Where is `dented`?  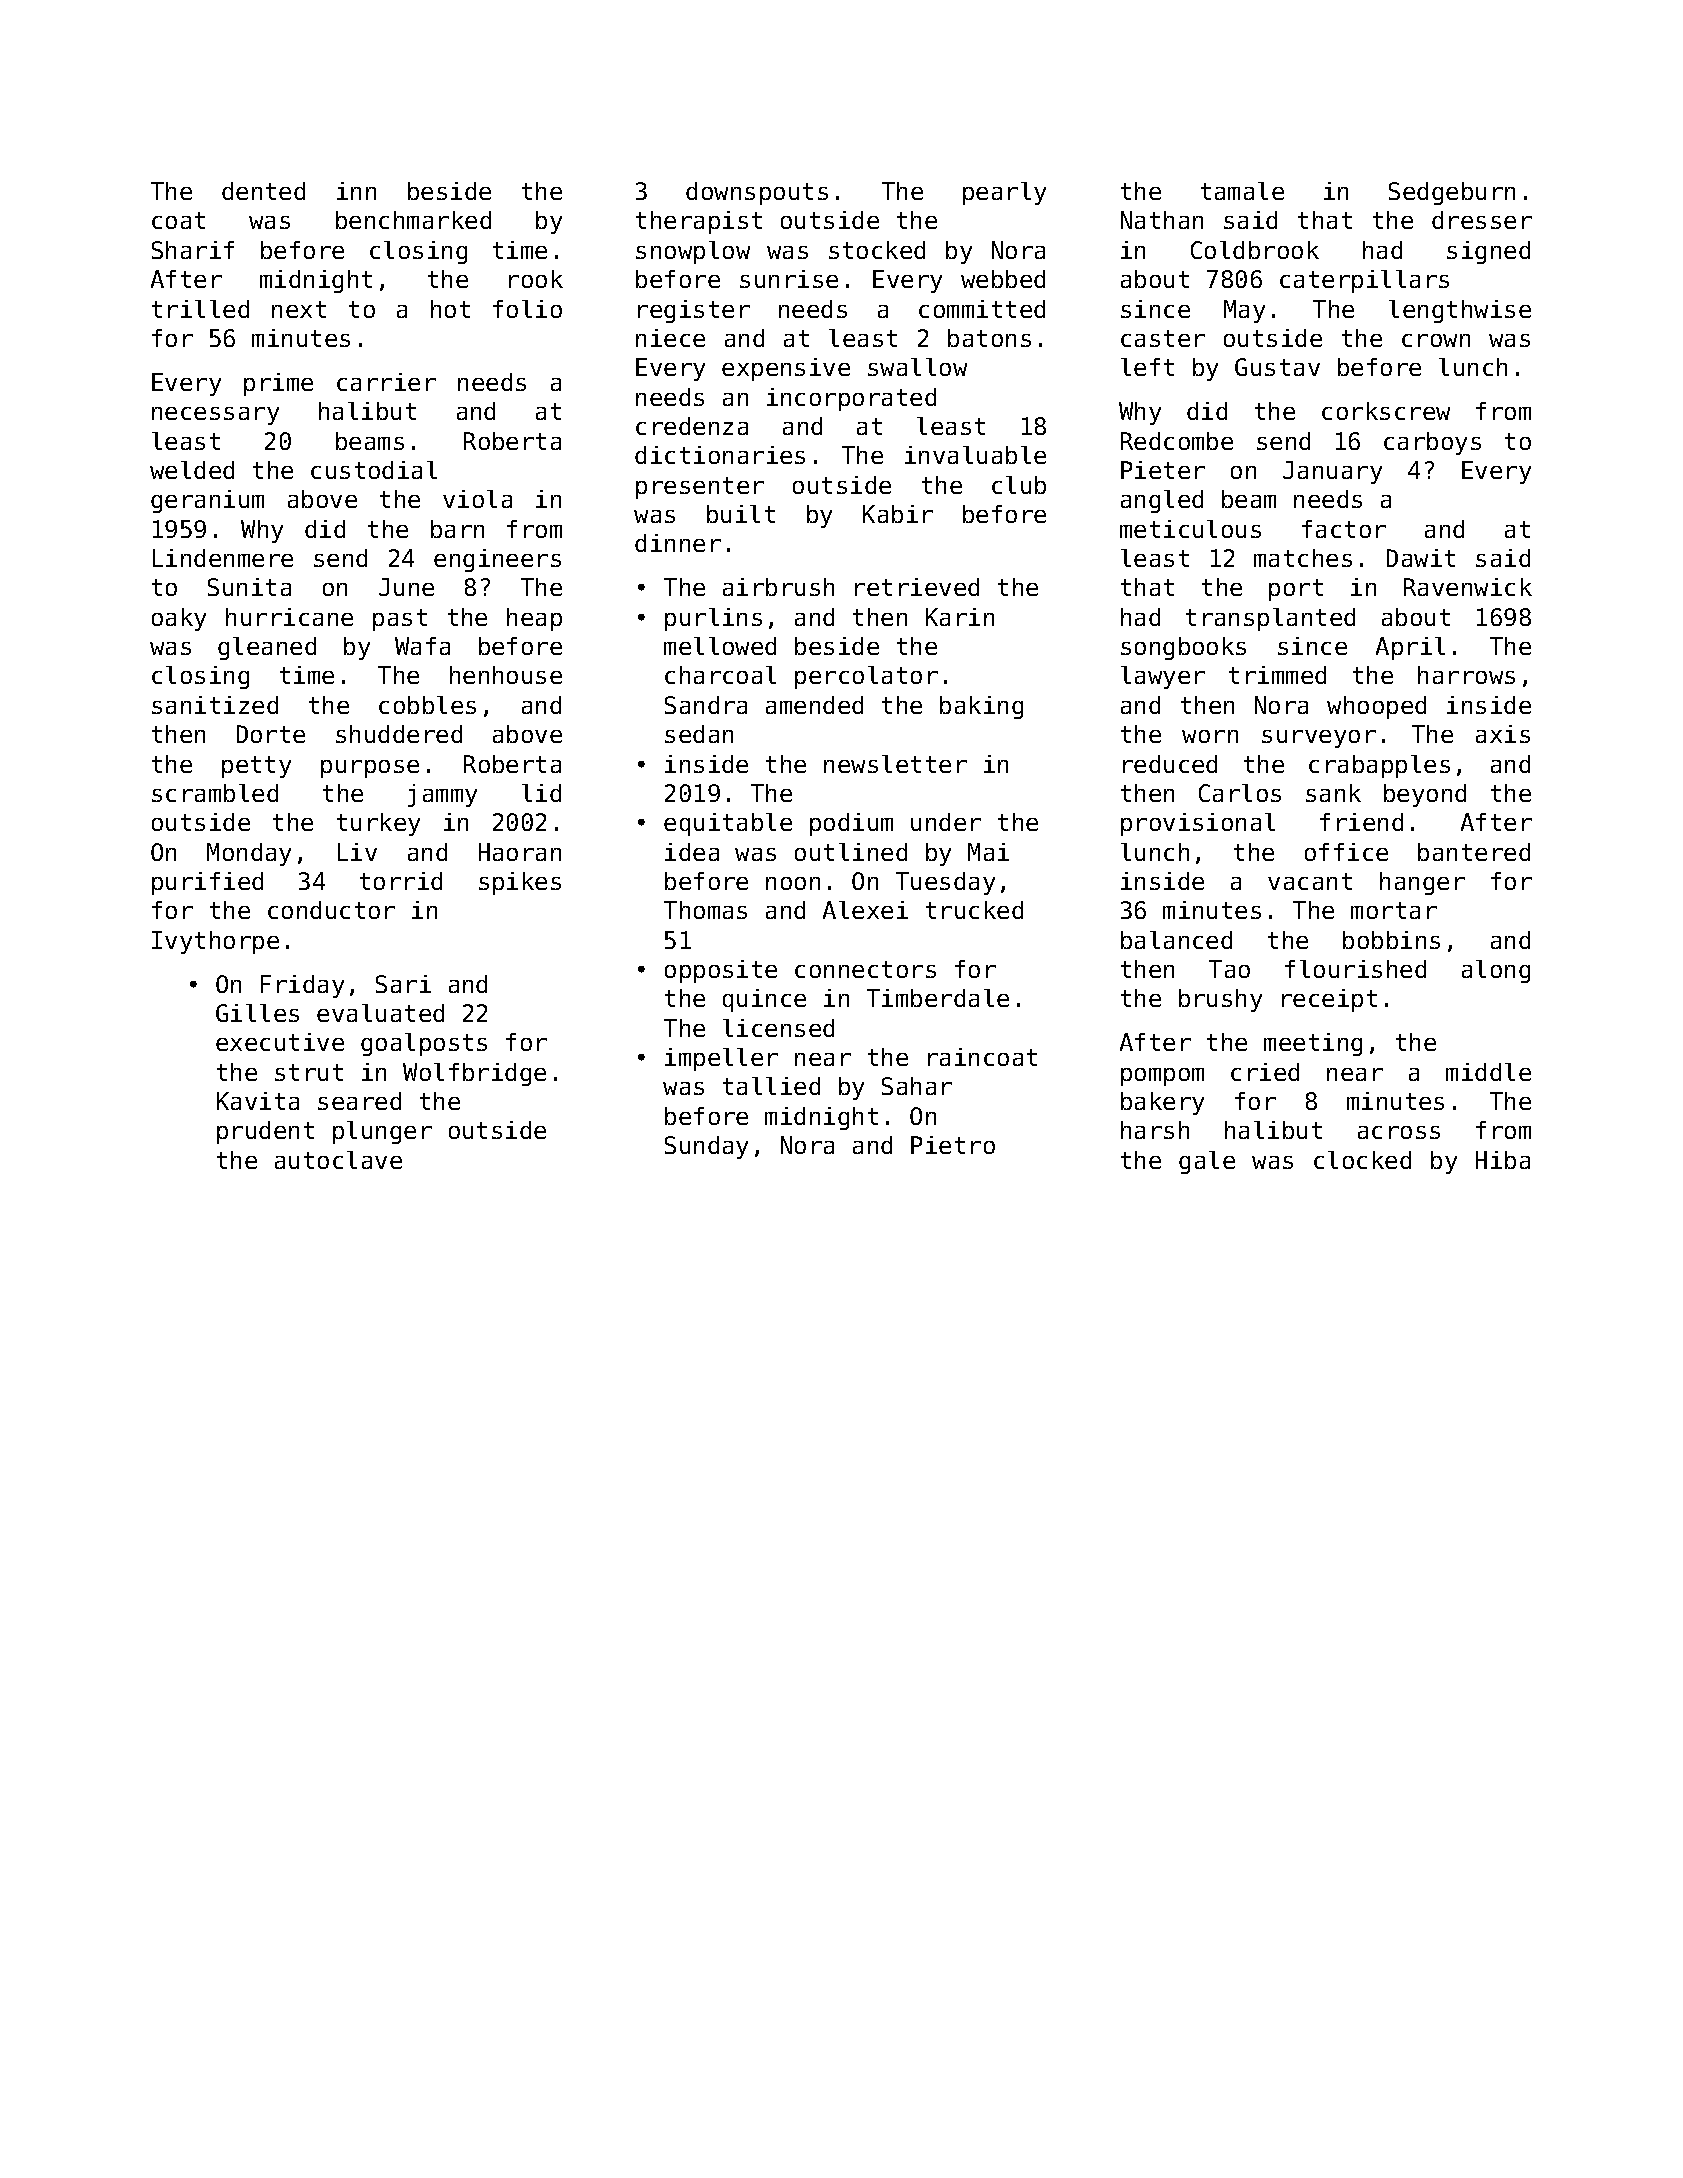 dented is located at coordinates (263, 191).
